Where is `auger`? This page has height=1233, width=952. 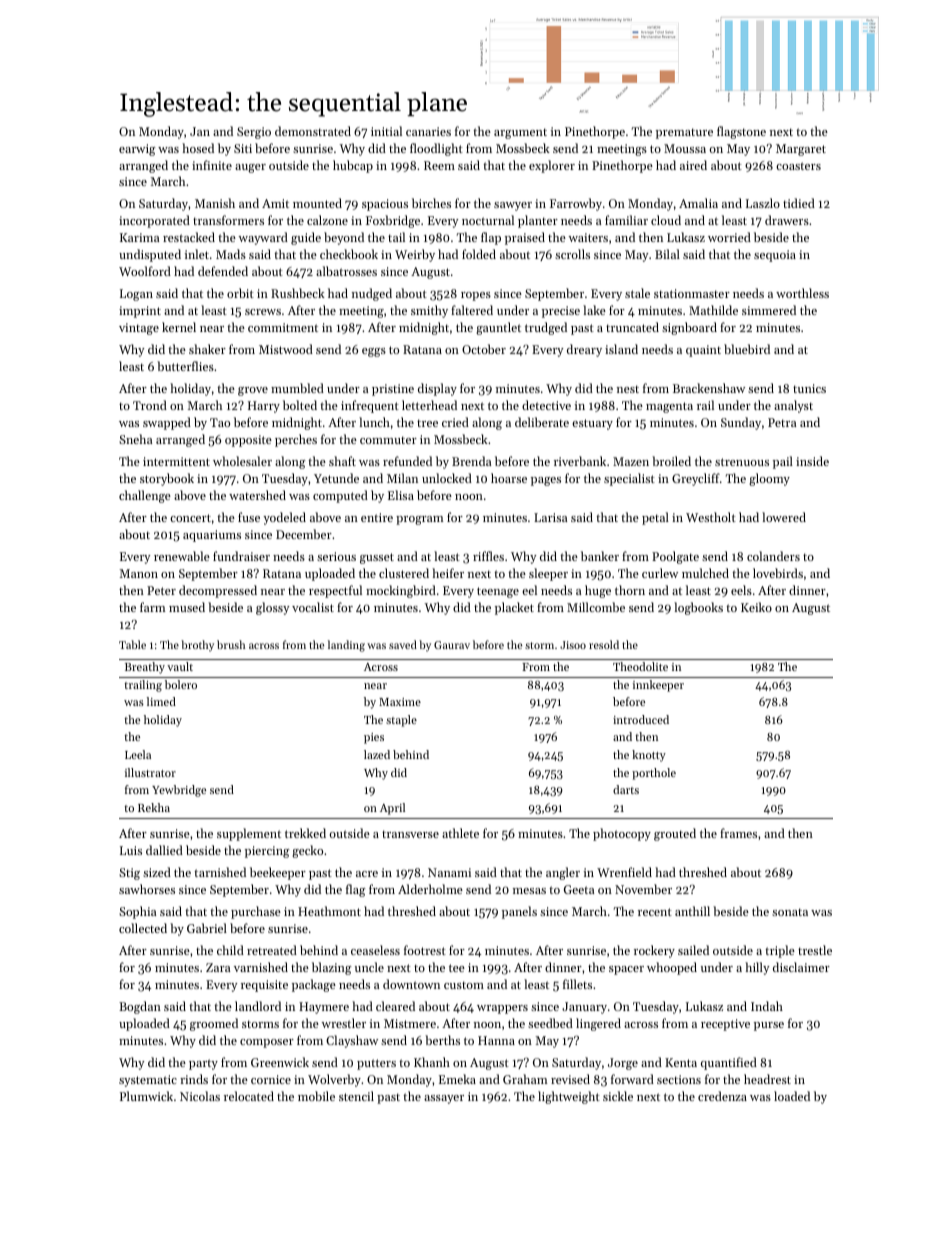
auger is located at coordinates (250, 168).
